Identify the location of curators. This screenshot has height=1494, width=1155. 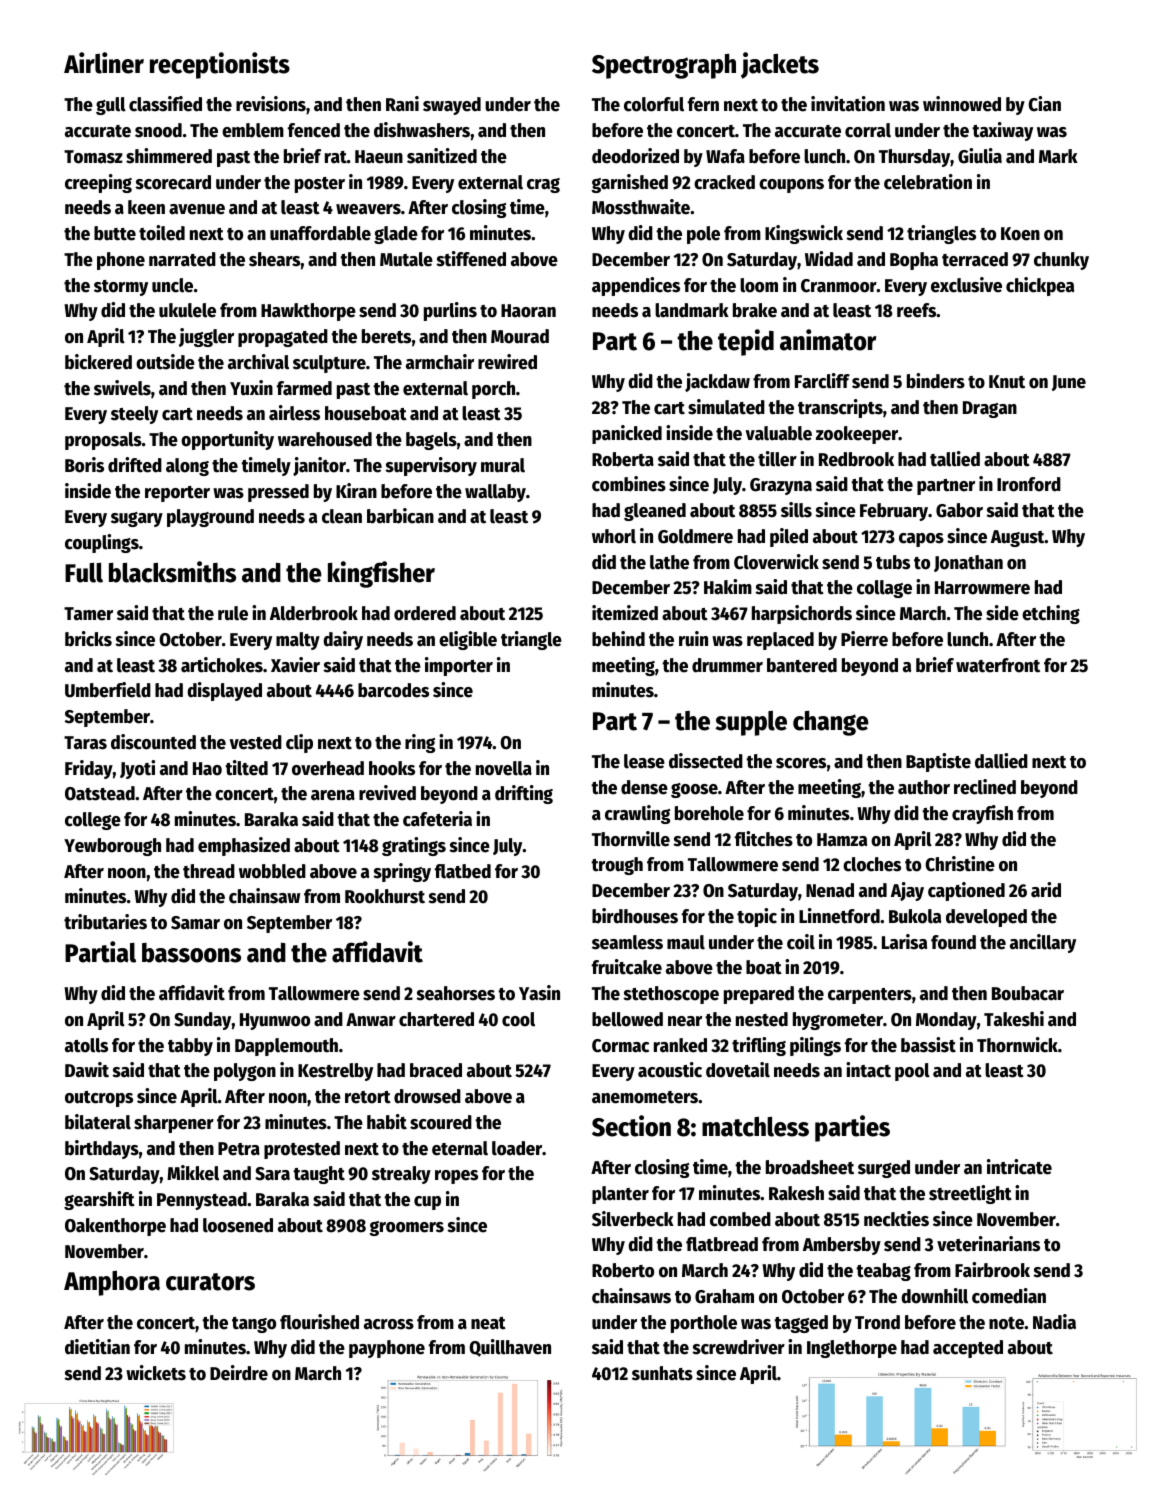
(210, 1282).
